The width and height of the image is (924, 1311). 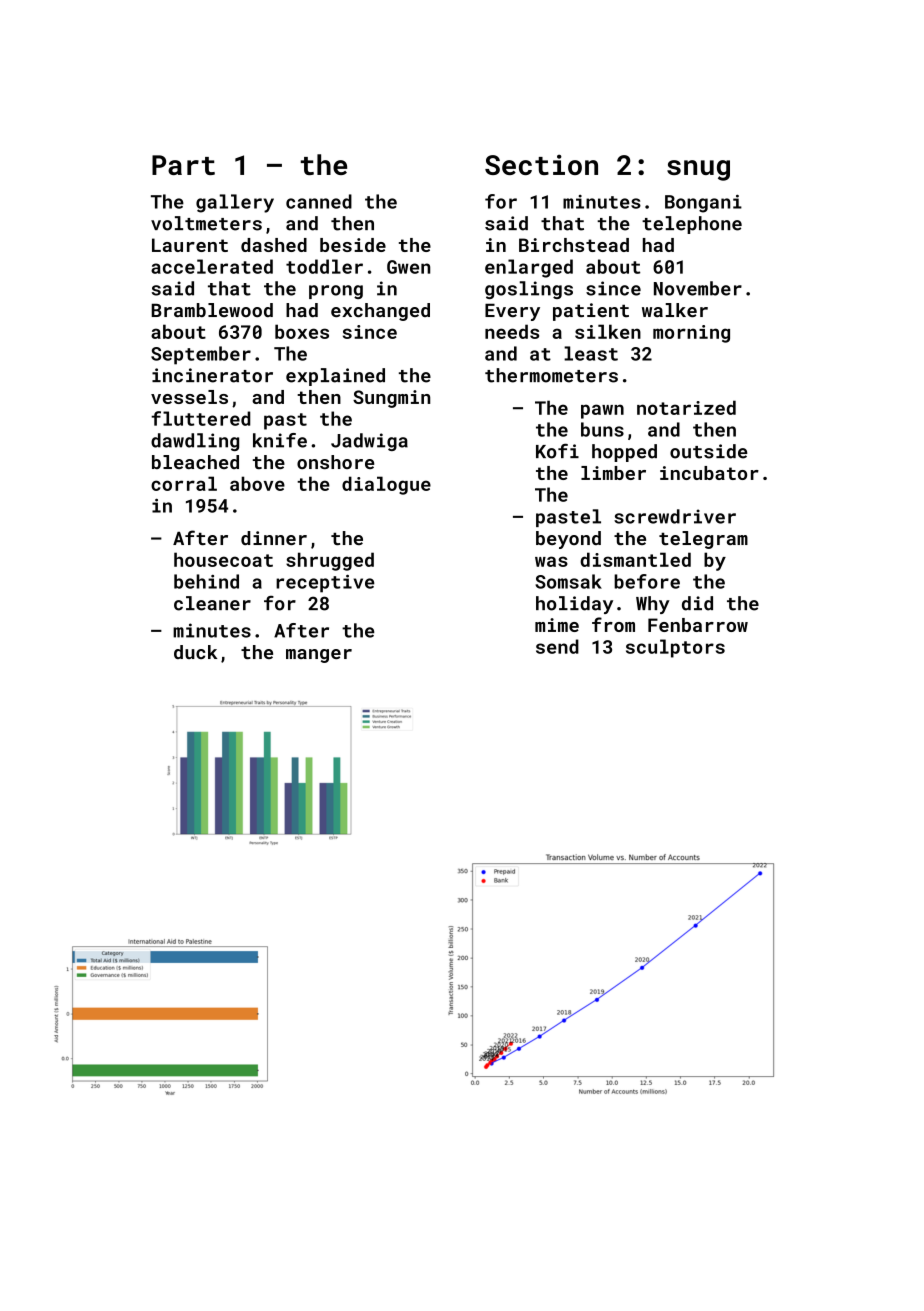 I want to click on Section, so click(x=541, y=164).
